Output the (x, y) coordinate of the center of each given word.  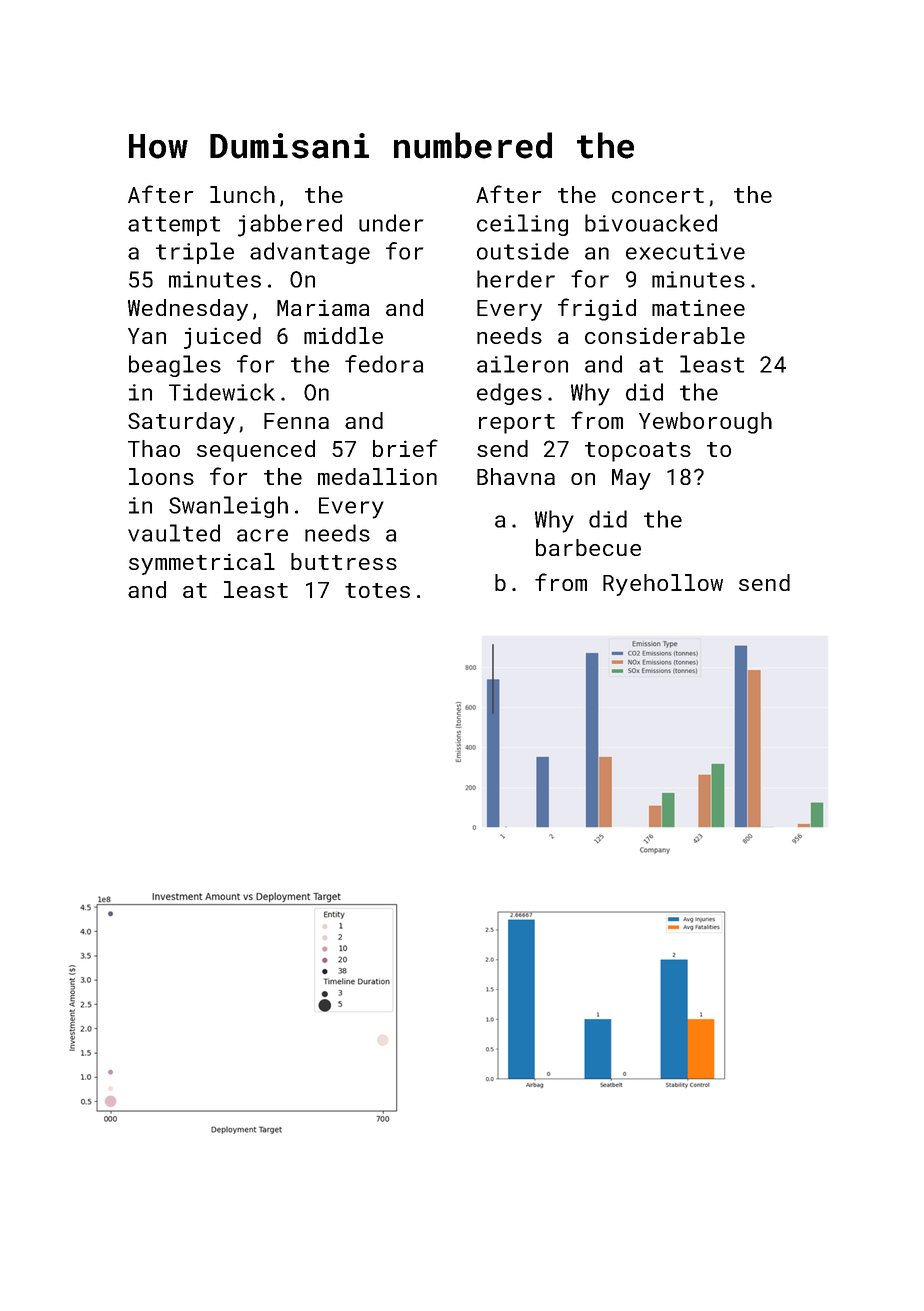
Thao (154, 448)
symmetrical (202, 564)
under (391, 223)
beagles (175, 366)
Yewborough (705, 423)
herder (516, 279)
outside (523, 251)
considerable (665, 335)
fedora (384, 364)
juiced (222, 338)
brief (405, 448)
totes (377, 590)
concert (658, 195)
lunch (242, 194)
